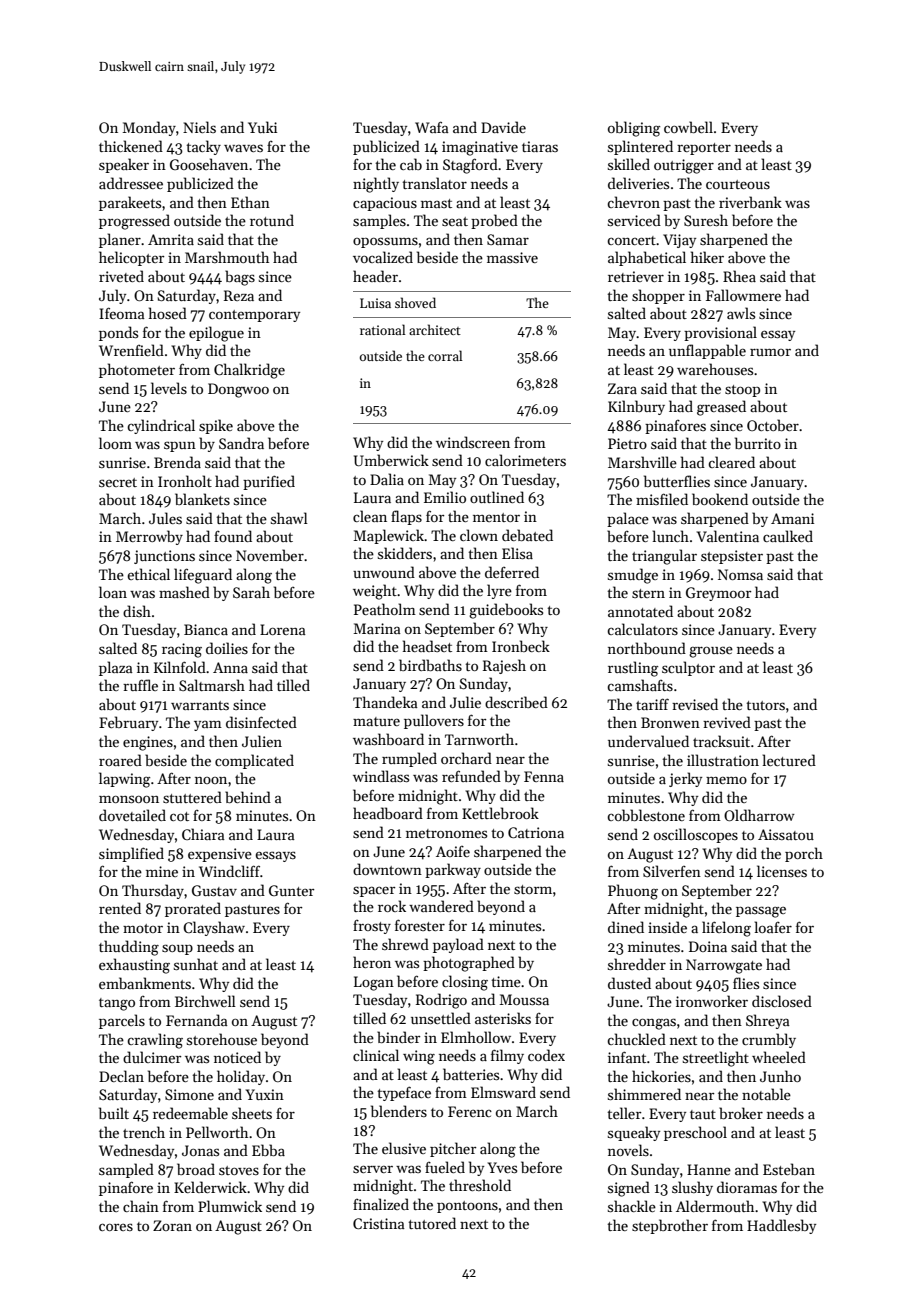 The width and height of the document is (924, 1308). Describe the element at coordinates (707, 351) in the document. I see `unflappable` at that location.
